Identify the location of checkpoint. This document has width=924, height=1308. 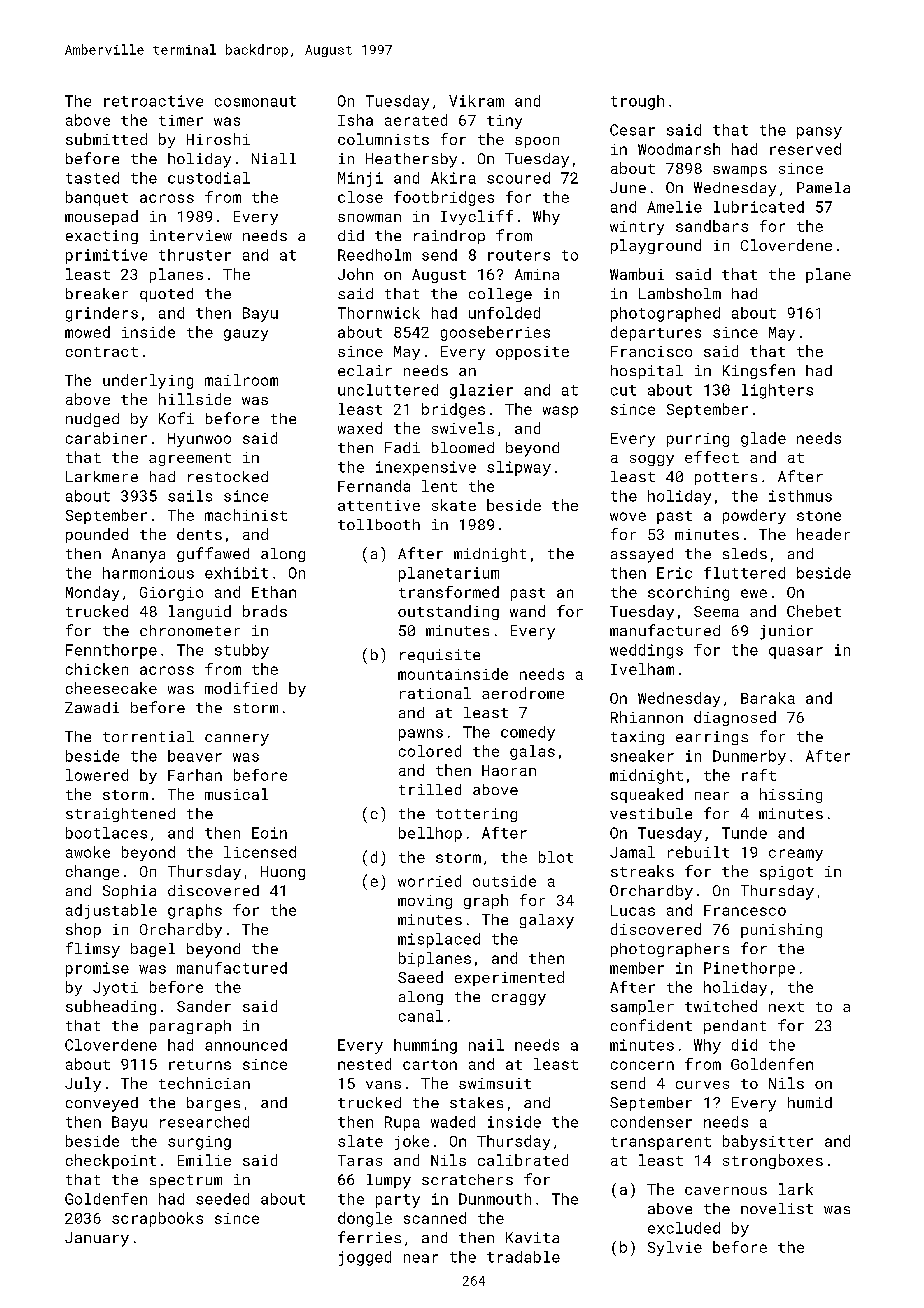
(111, 1161).
